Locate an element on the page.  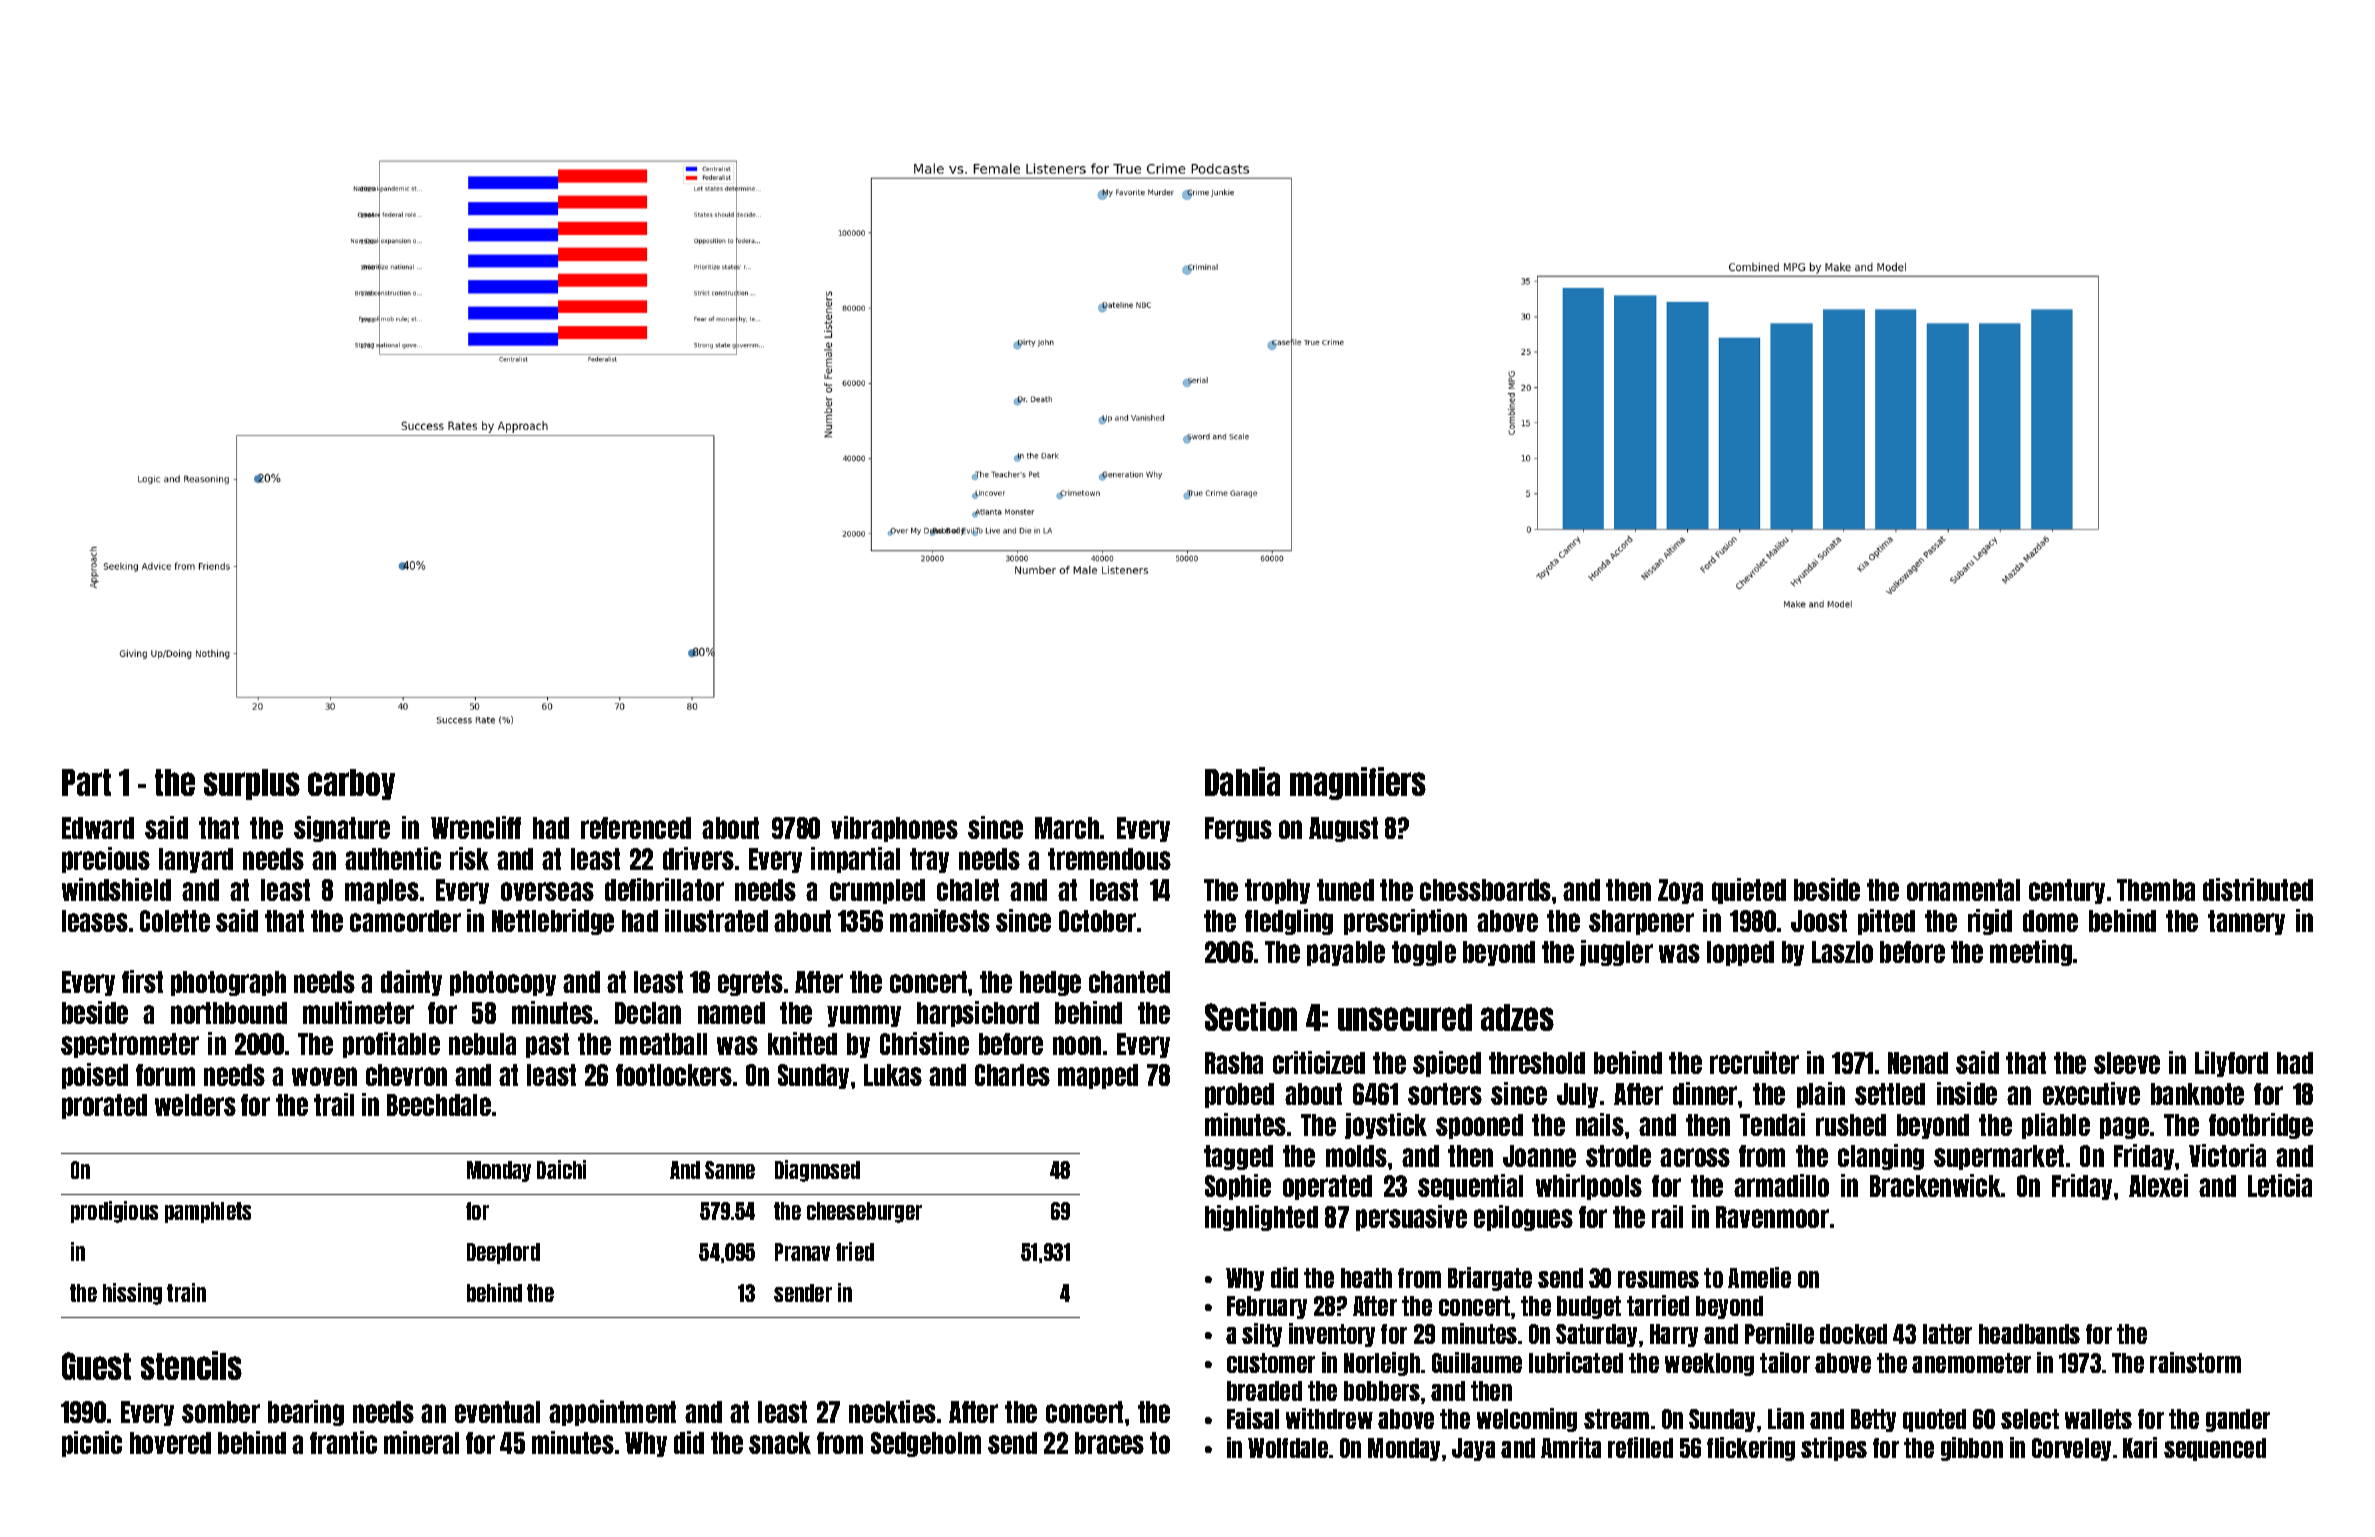
magnifiers is located at coordinates (1358, 783).
